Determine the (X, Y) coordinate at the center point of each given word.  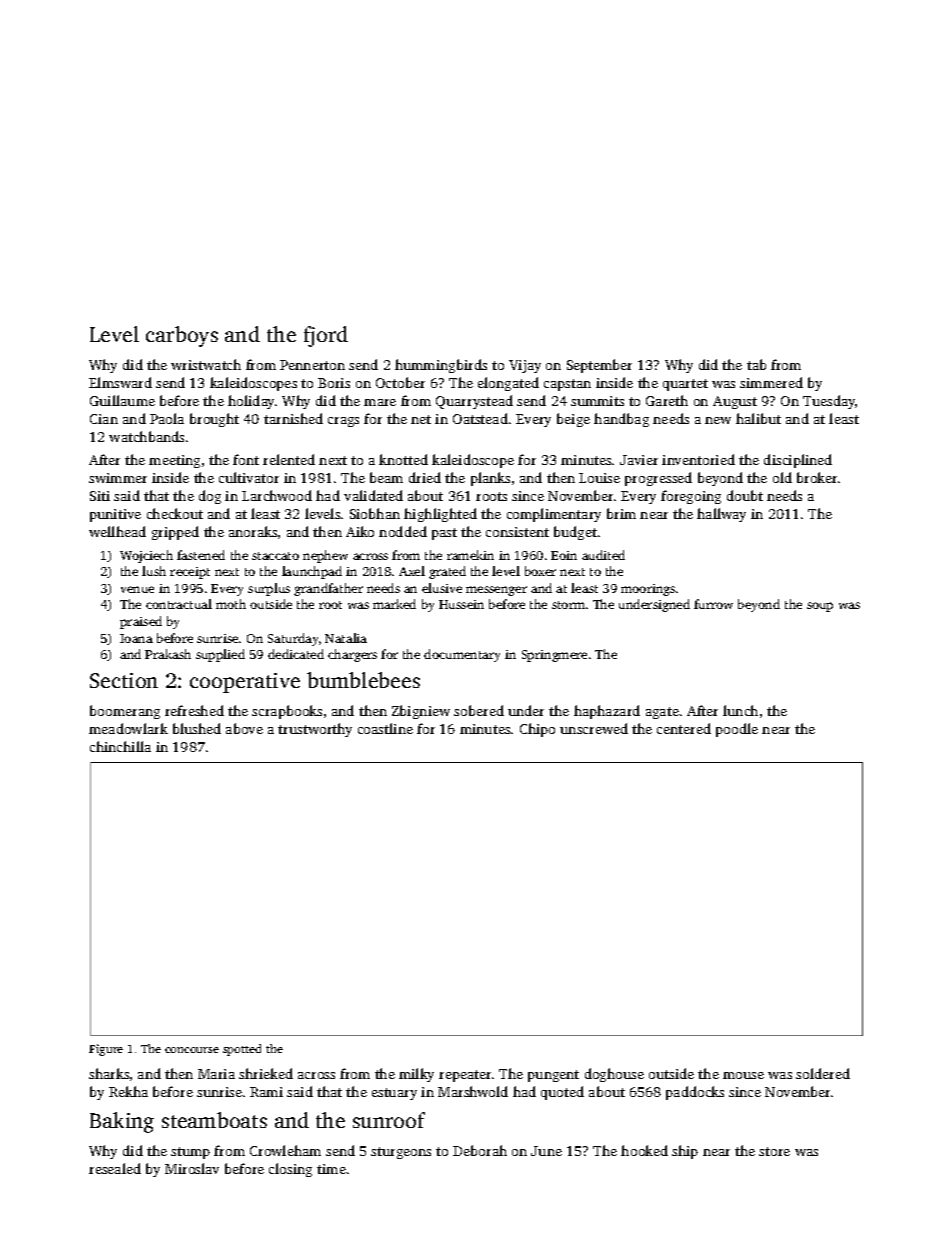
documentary (462, 655)
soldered (823, 1073)
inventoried (698, 459)
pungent (553, 1076)
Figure (106, 1050)
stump (190, 1153)
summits (597, 401)
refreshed (194, 710)
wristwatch (206, 364)
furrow (713, 604)
